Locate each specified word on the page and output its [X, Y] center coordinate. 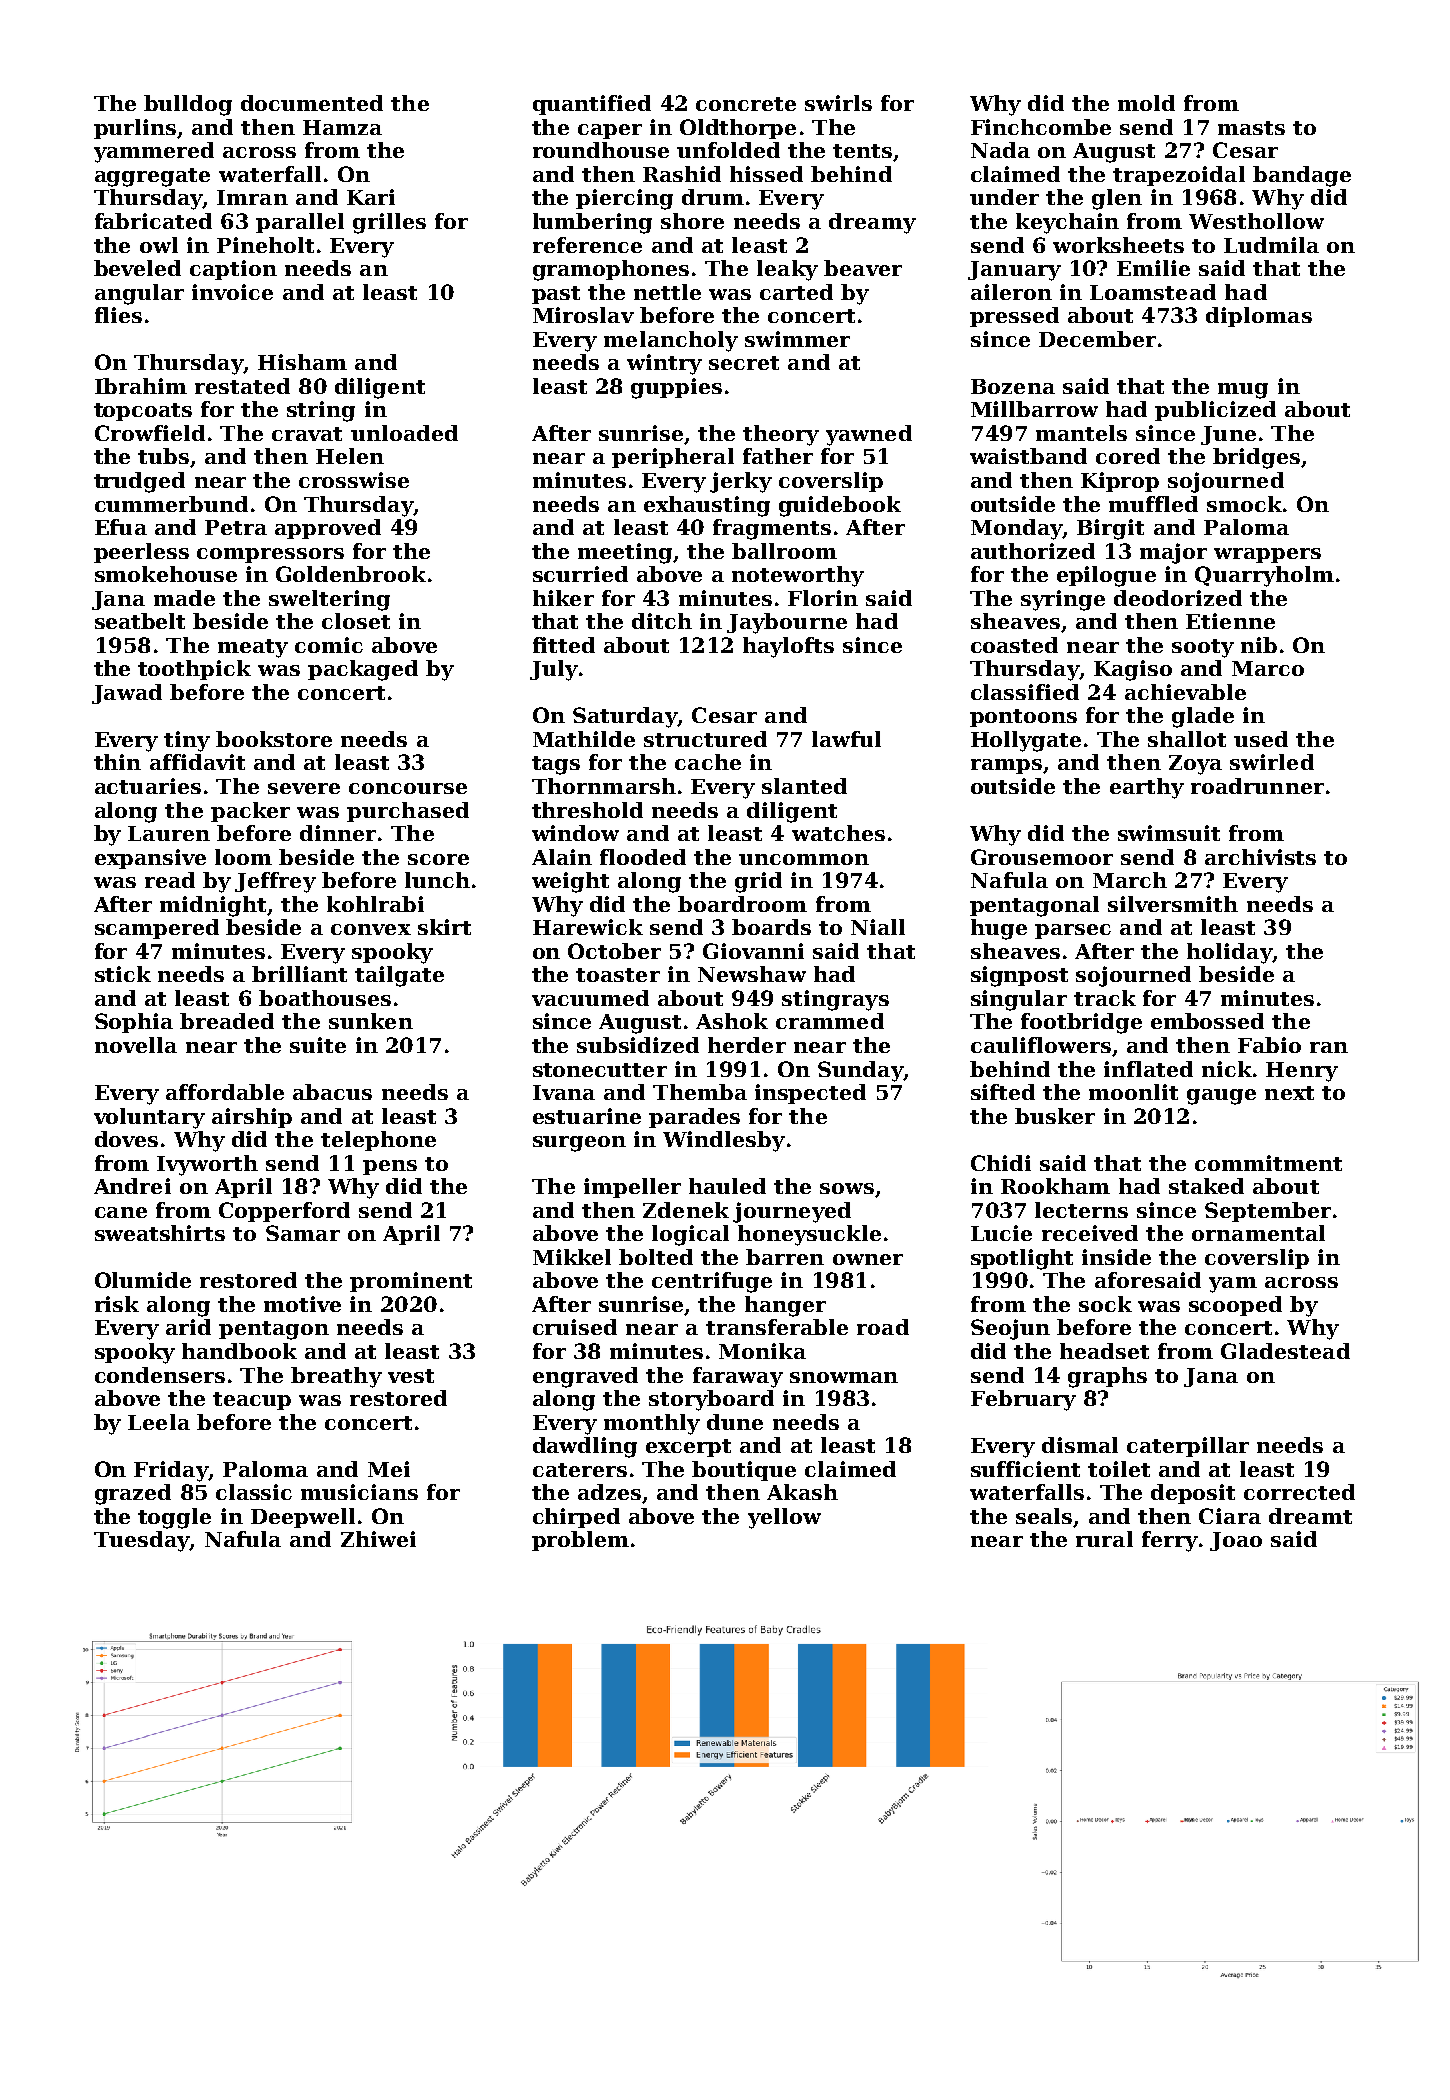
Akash [802, 1492]
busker [1055, 1116]
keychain [1067, 223]
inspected [810, 1094]
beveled [137, 268]
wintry [664, 364]
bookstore [274, 739]
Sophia [134, 1023]
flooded [643, 857]
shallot [1187, 739]
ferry [1170, 1541]
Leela [159, 1422]
